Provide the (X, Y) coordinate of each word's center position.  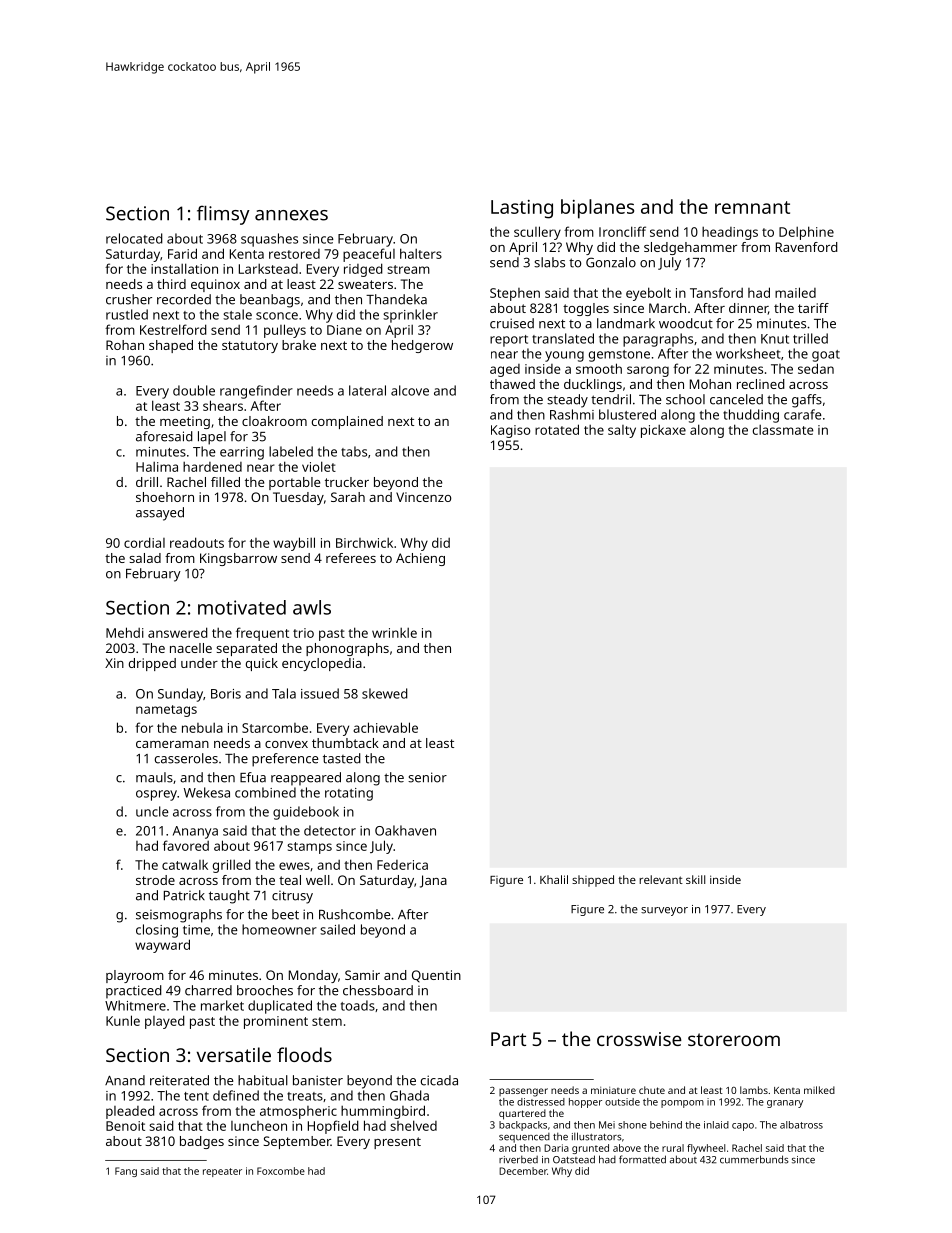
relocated (134, 238)
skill (695, 879)
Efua (253, 777)
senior (427, 777)
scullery (537, 233)
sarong (648, 371)
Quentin (436, 976)
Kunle (123, 1020)
